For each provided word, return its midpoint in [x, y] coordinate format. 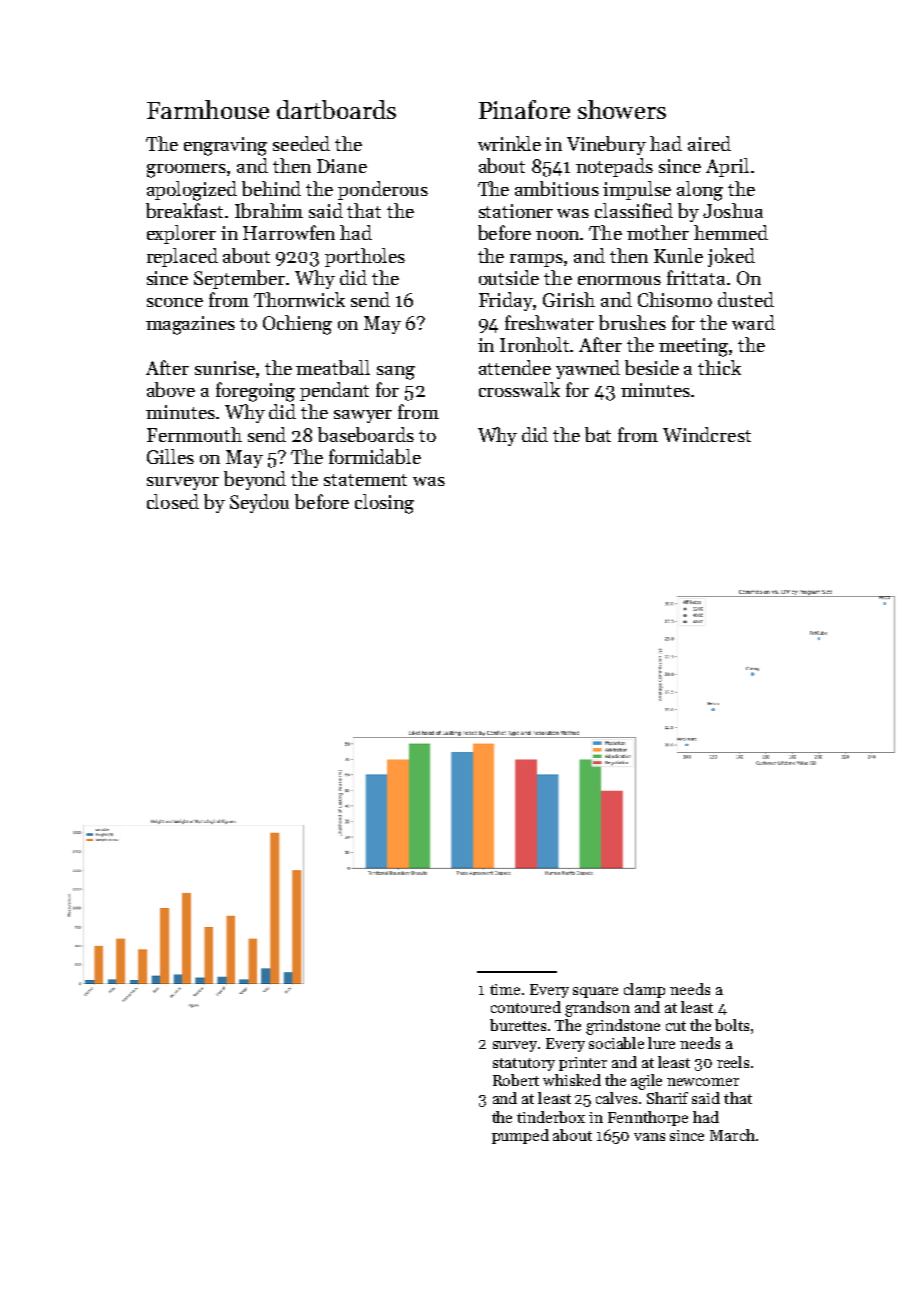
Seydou [259, 503]
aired [709, 143]
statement [365, 480]
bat [598, 434]
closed [173, 501]
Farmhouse [208, 109]
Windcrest [707, 434]
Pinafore [524, 109]
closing [384, 504]
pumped [520, 1136]
